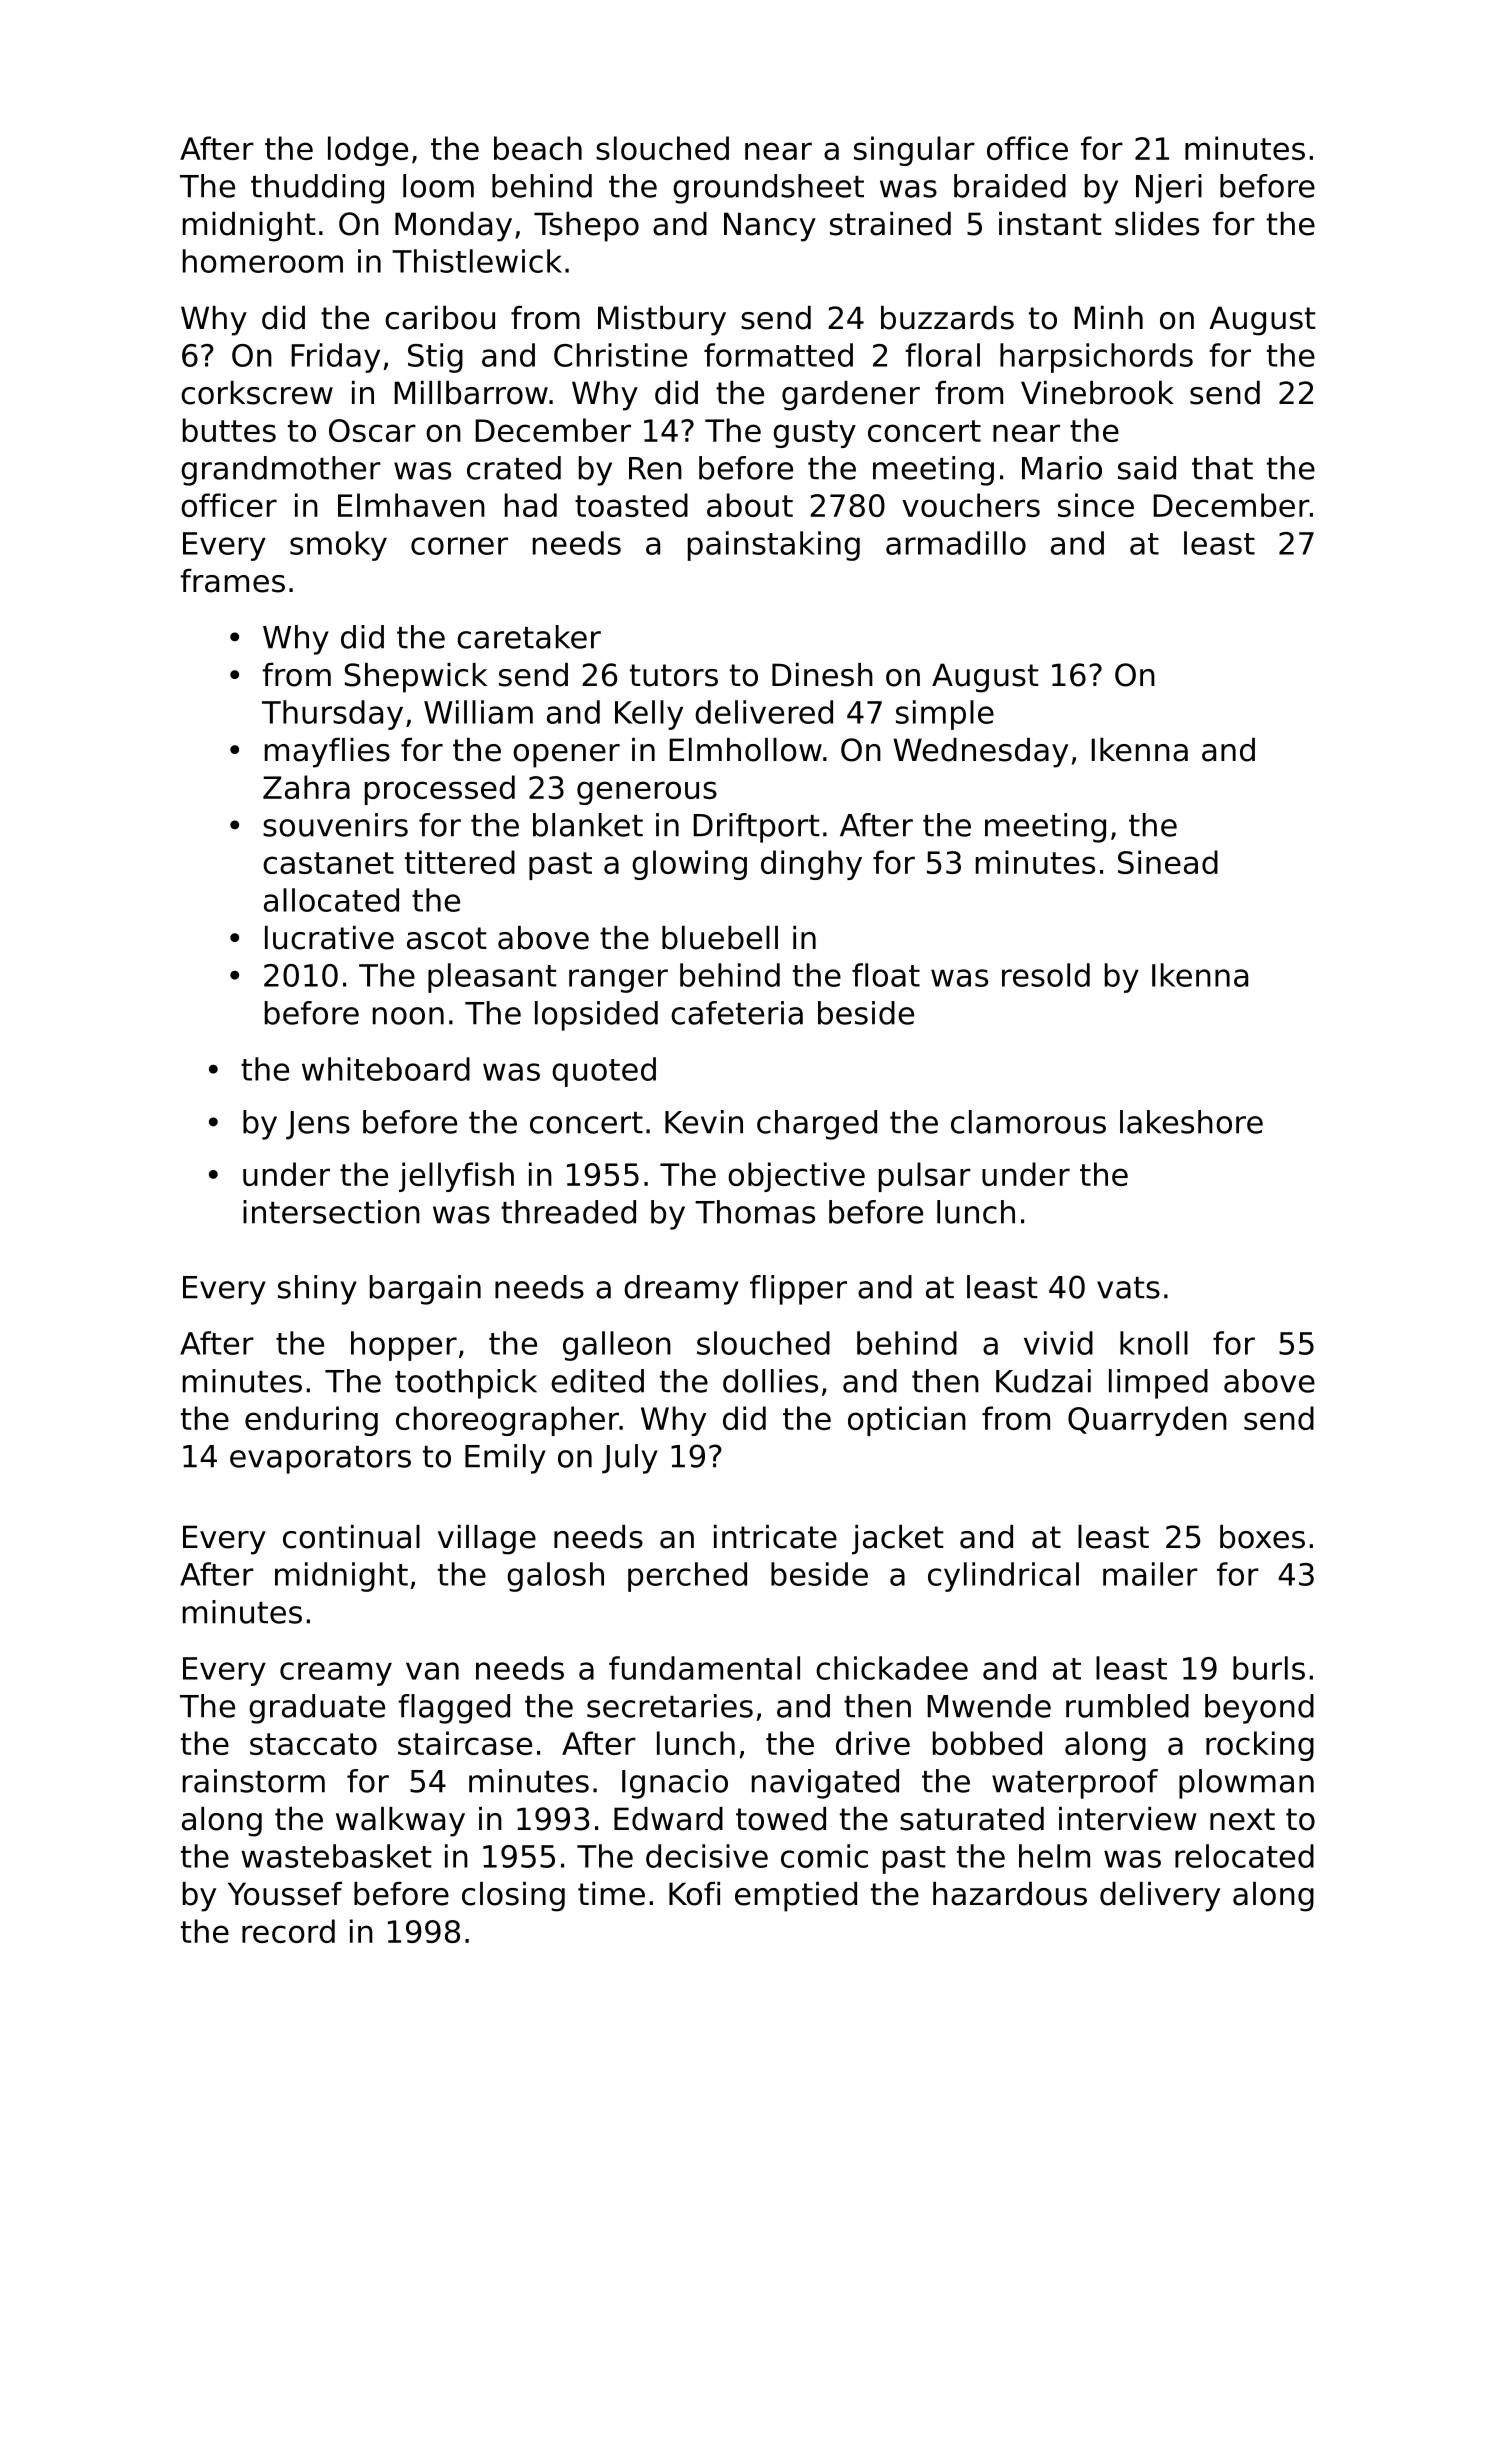 This page has width=1496, height=2464. I want to click on walkway, so click(400, 1822).
